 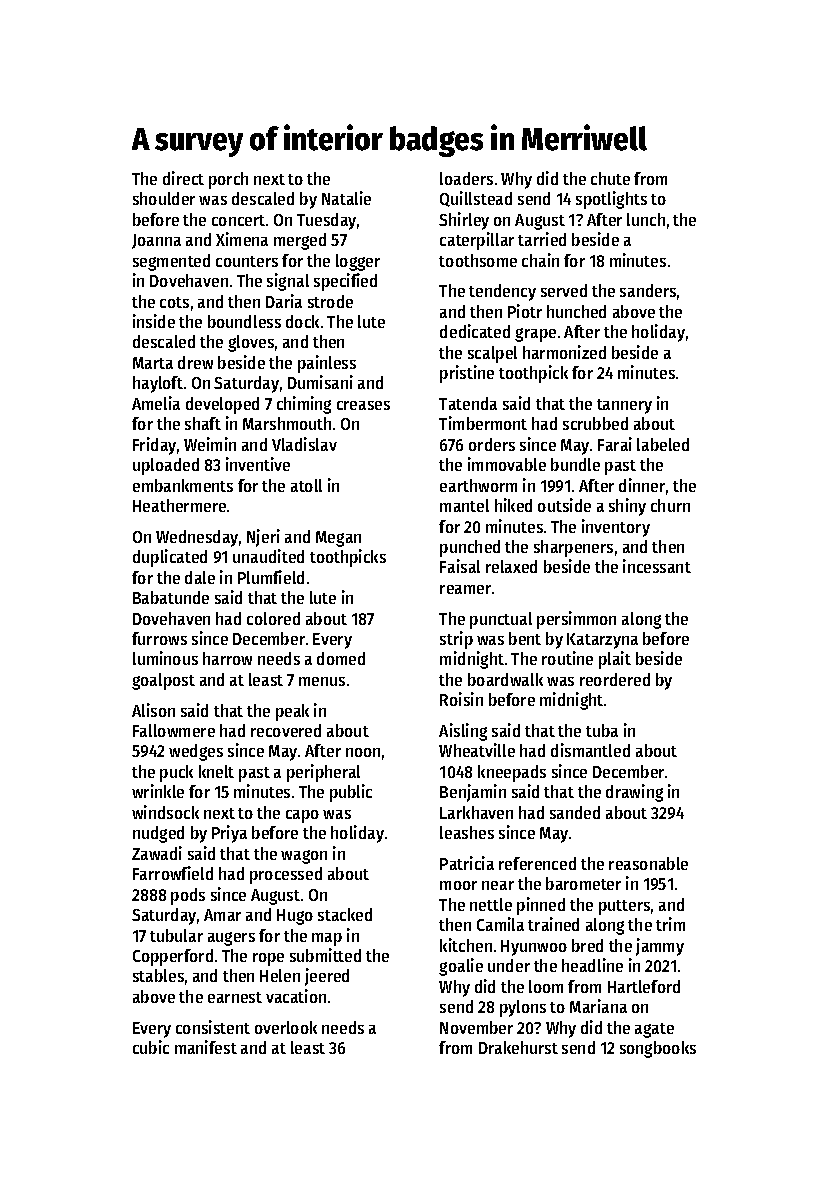 I want to click on Alison, so click(x=153, y=710).
